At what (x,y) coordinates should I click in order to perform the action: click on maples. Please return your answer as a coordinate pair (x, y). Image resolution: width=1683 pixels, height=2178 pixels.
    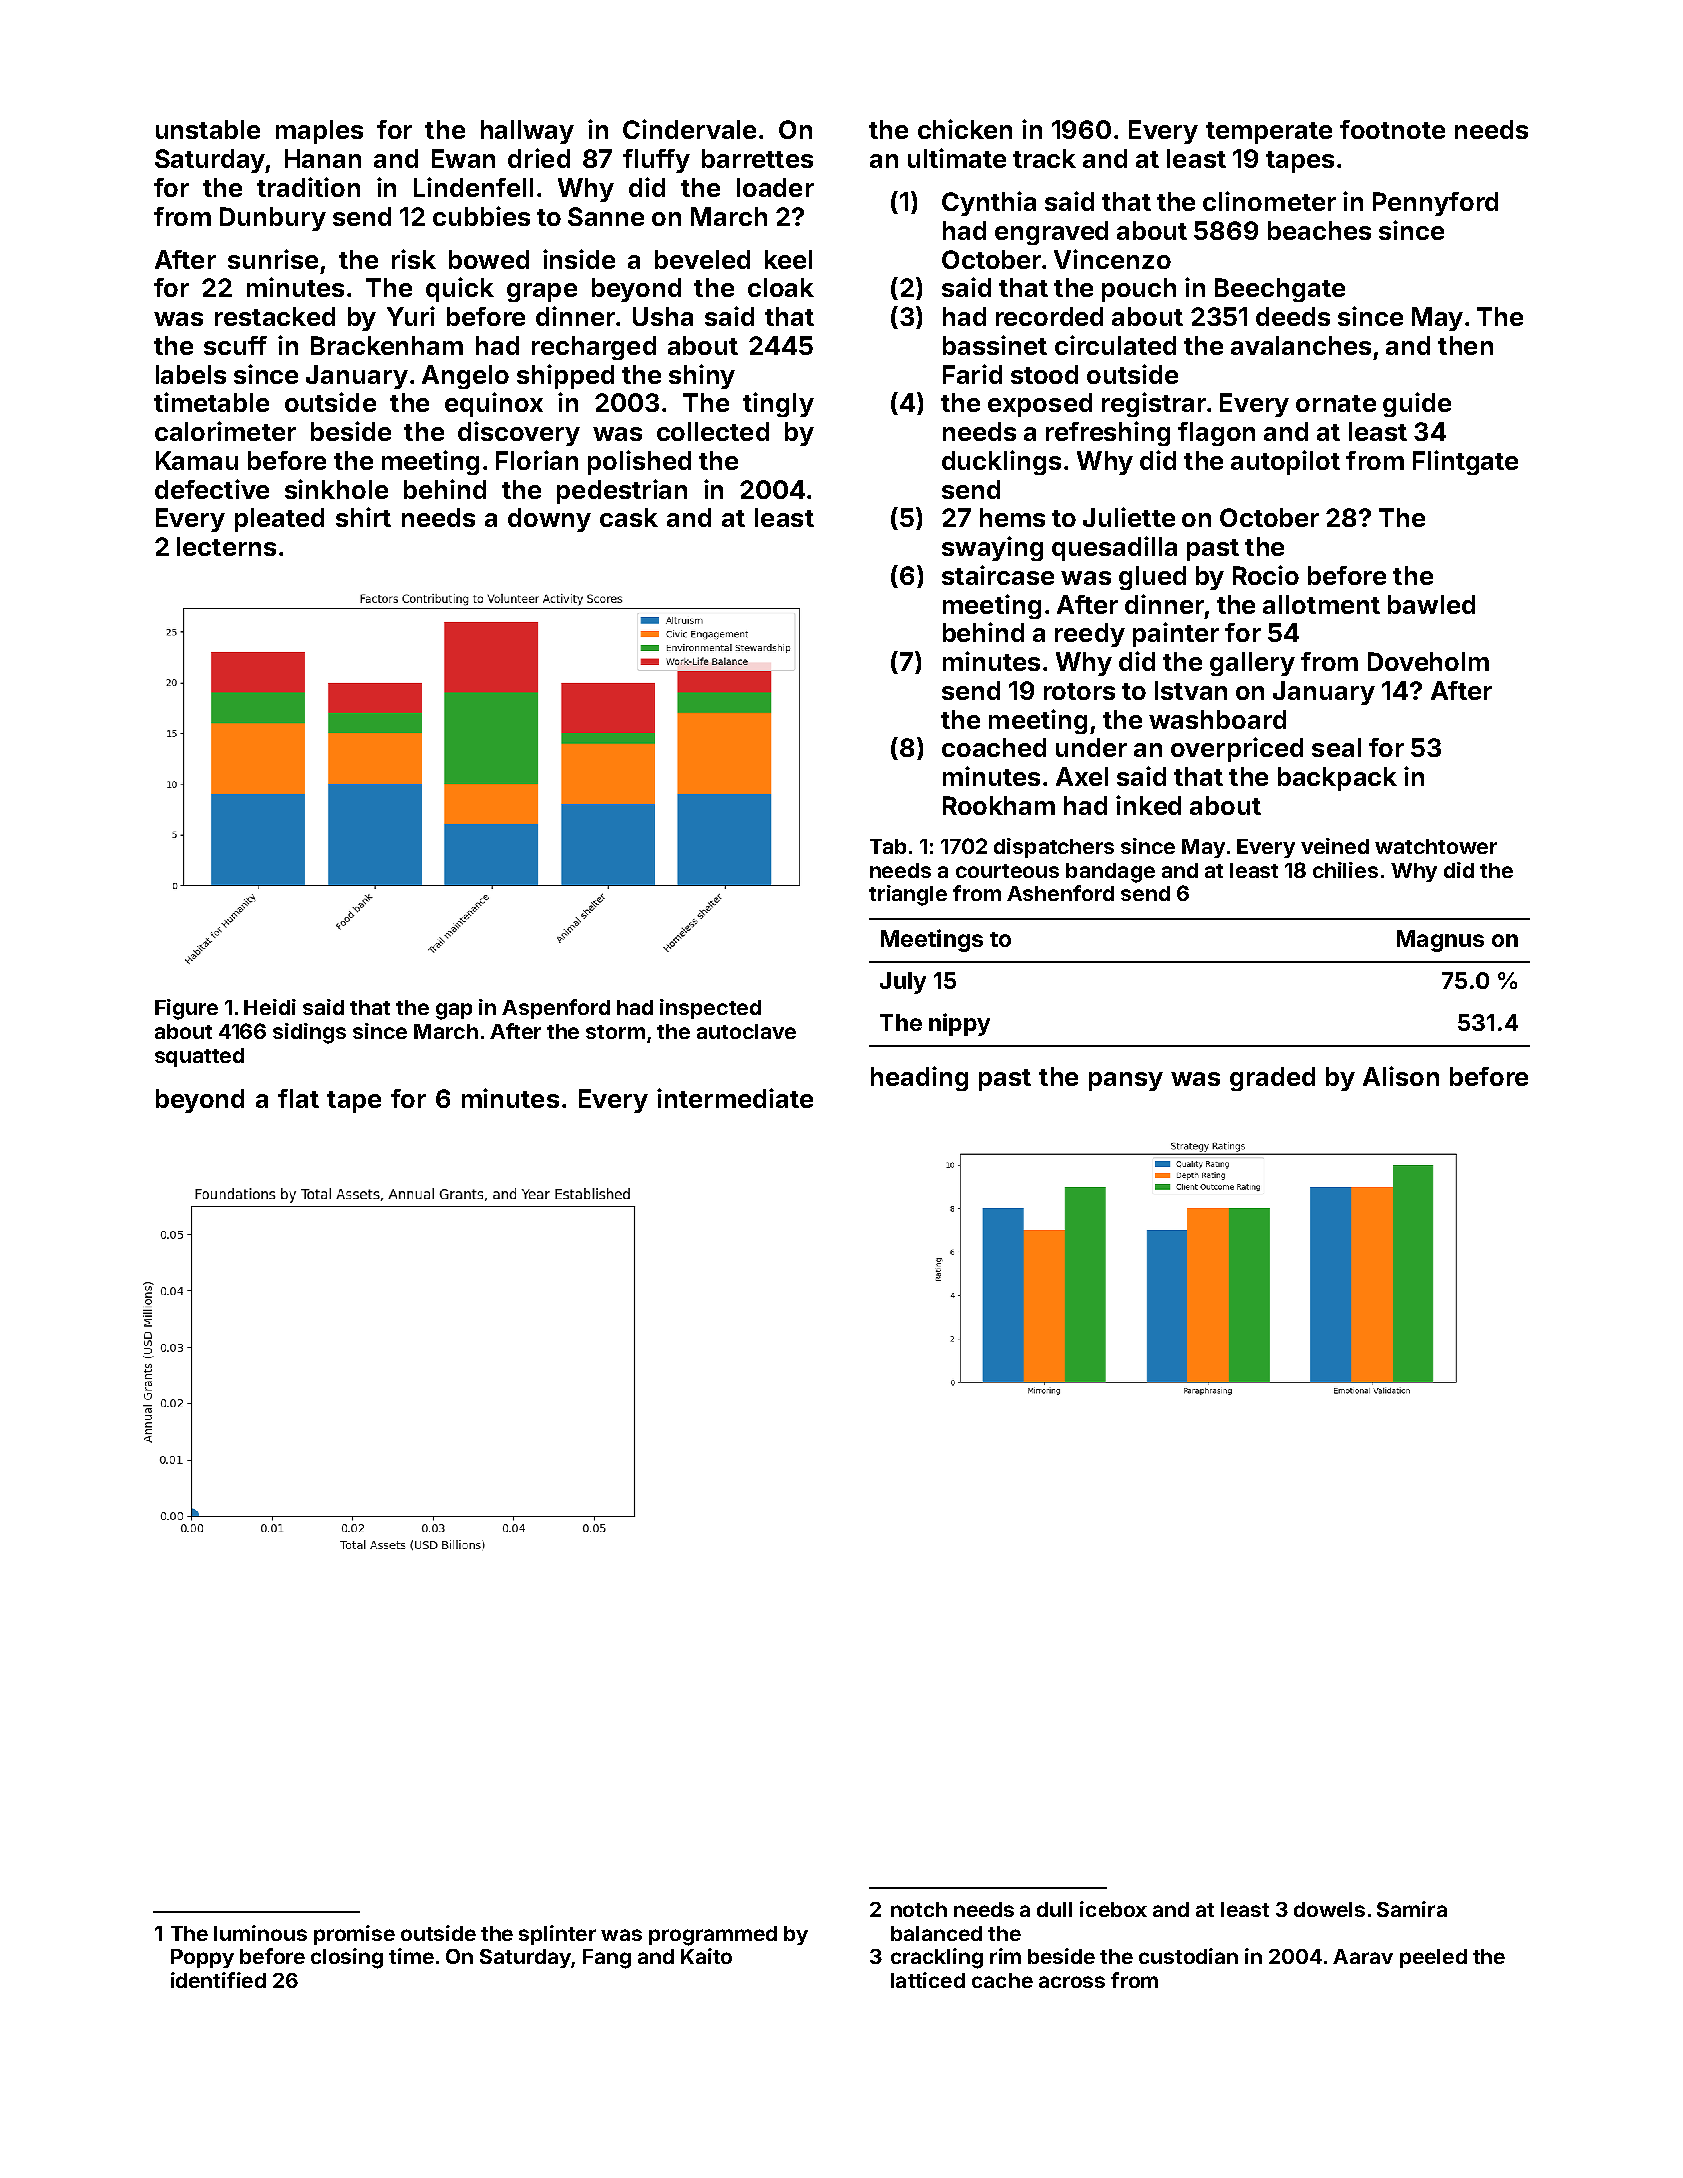
    Looking at the image, I should click on (319, 132).
